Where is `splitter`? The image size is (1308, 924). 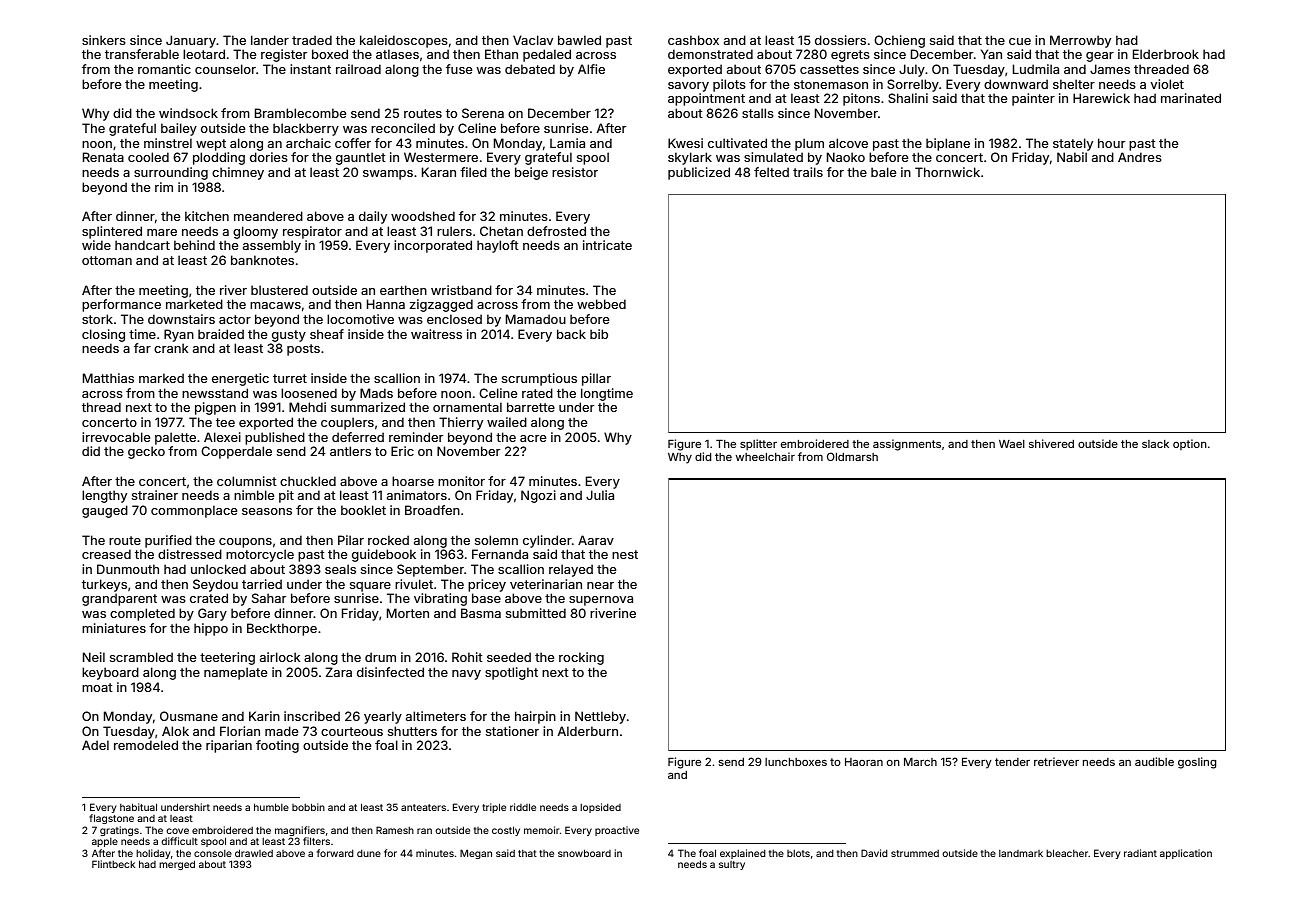
splitter is located at coordinates (758, 445).
